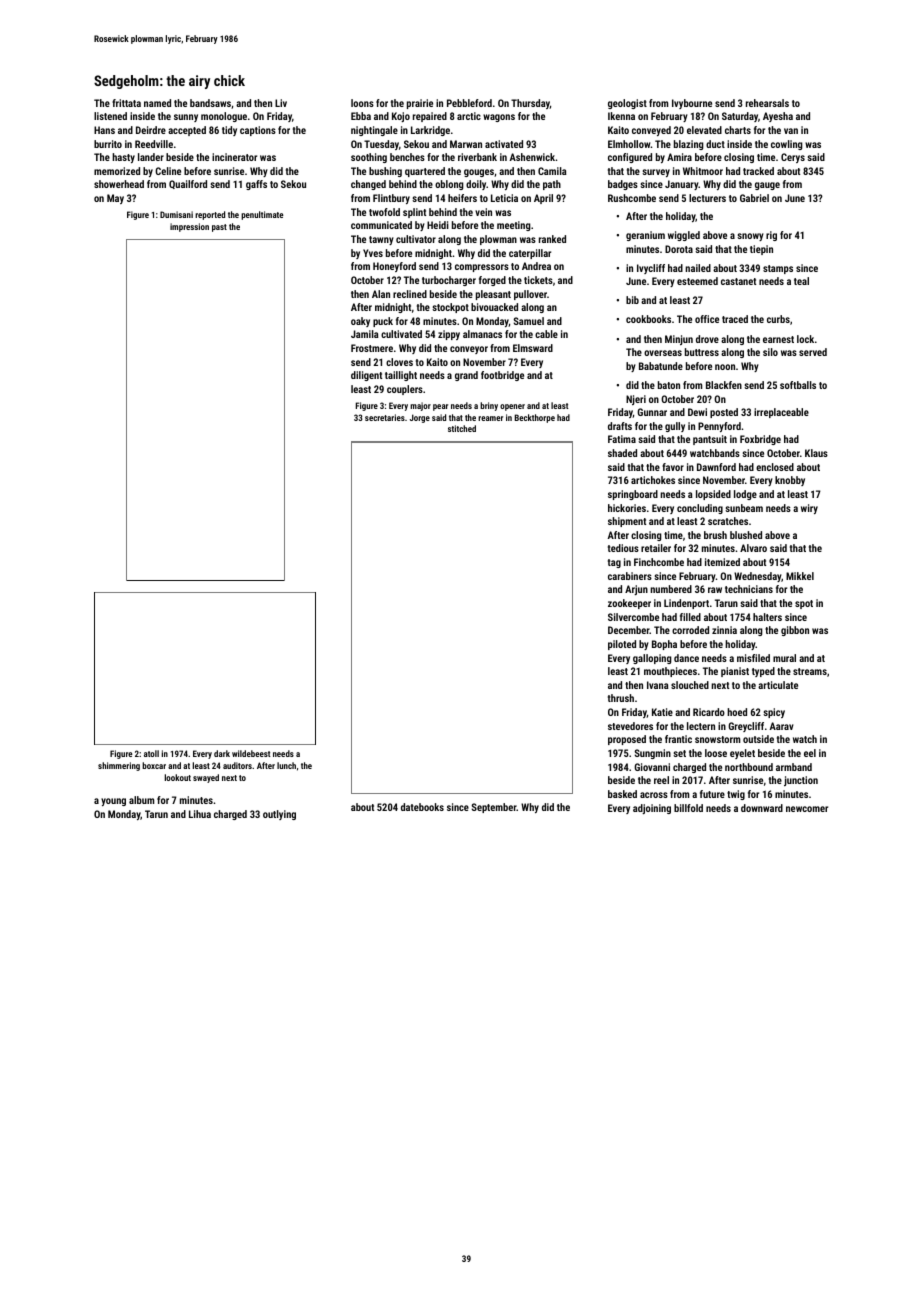 The height and width of the page is (1308, 924). Describe the element at coordinates (622, 453) in the page. I see `shaded` at that location.
